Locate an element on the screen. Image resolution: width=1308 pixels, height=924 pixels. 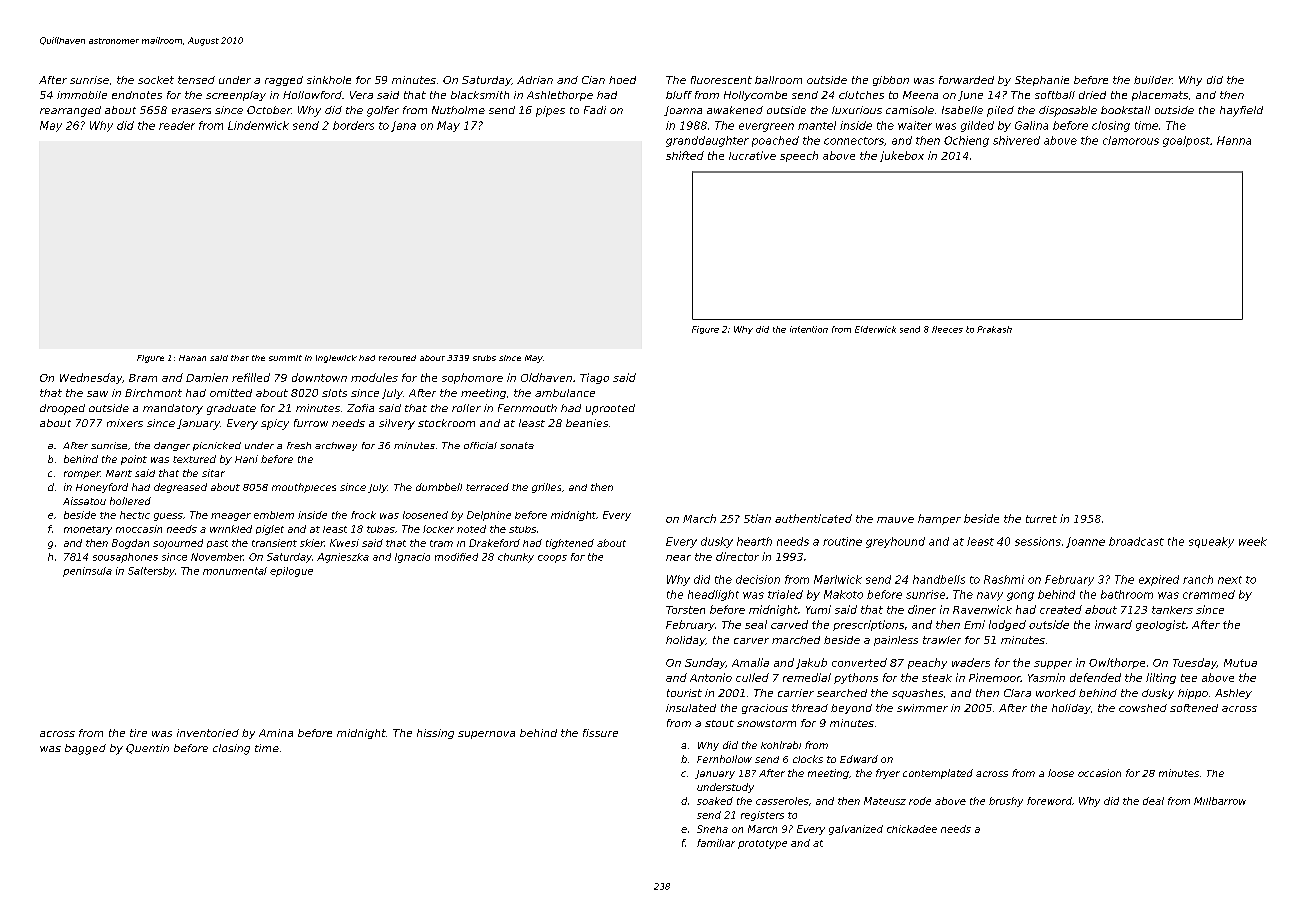
ballroom is located at coordinates (778, 80).
